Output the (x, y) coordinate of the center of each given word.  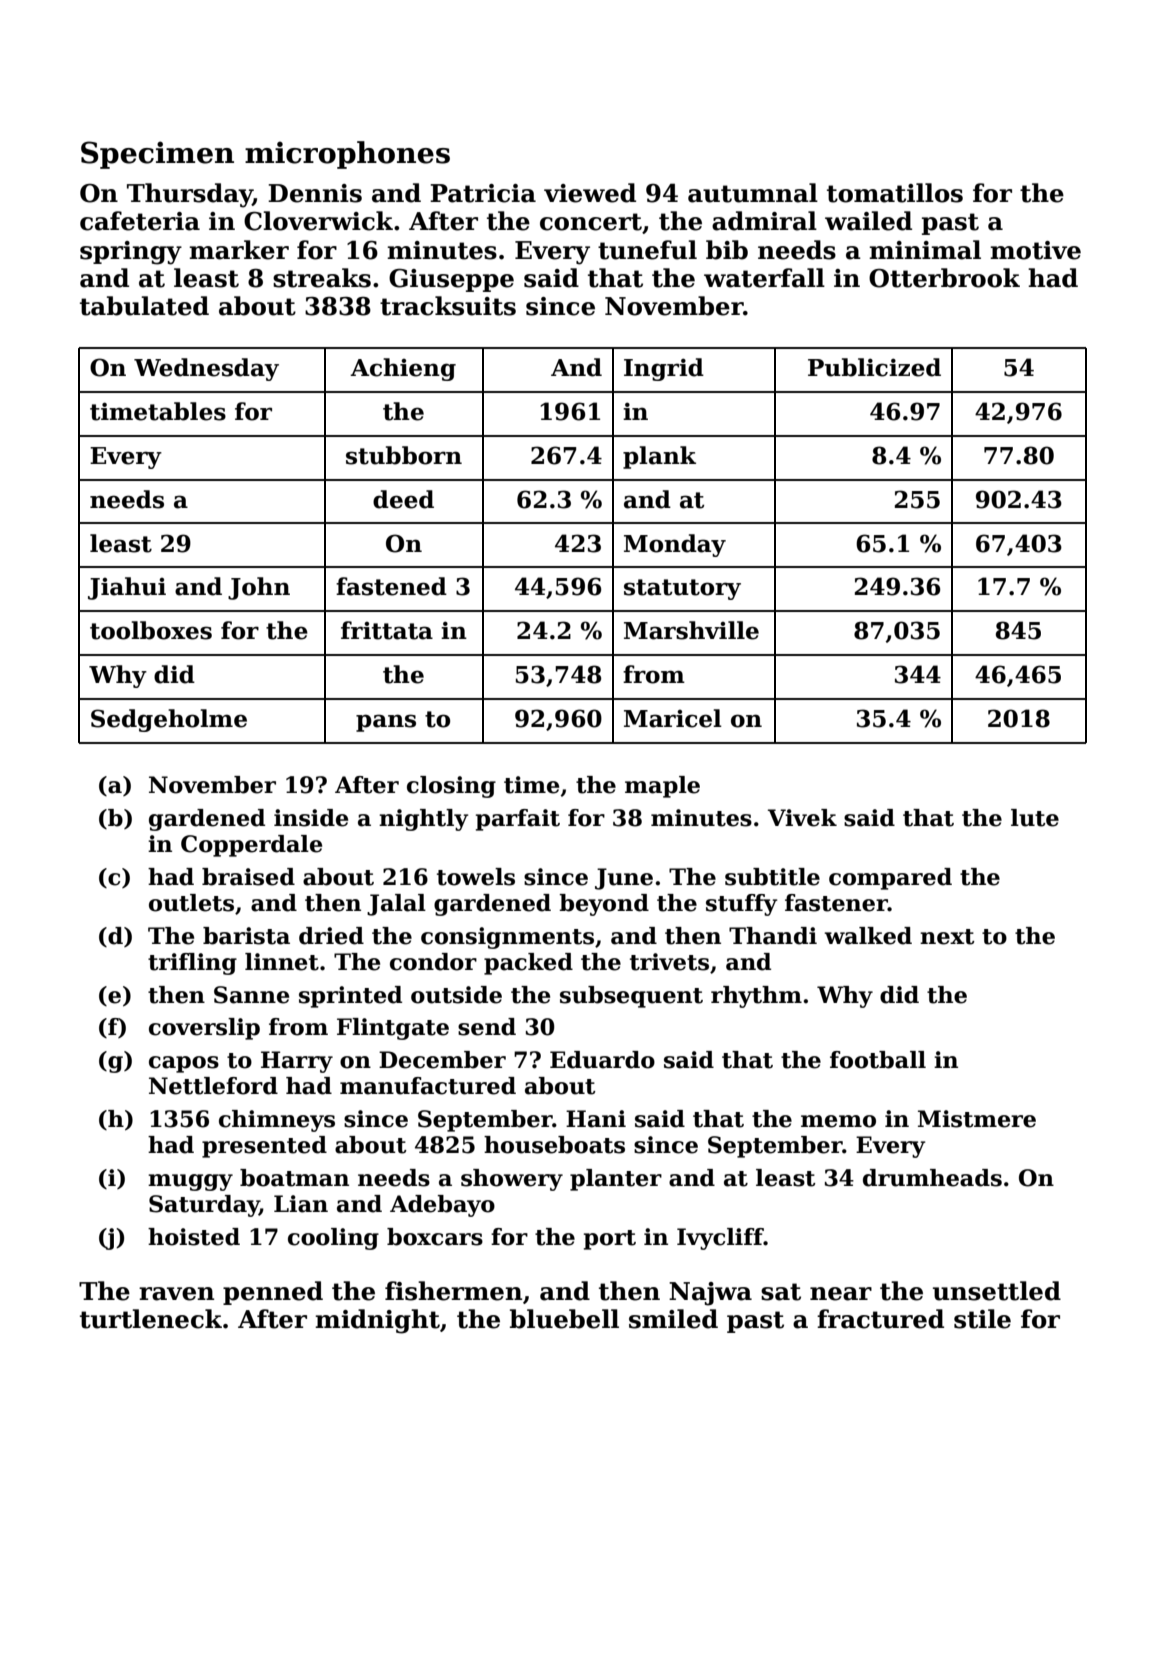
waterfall (764, 278)
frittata (387, 630)
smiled (673, 1319)
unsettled (997, 1291)
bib (727, 250)
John (259, 588)
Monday (675, 545)
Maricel (673, 718)
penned (273, 1293)
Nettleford (213, 1086)
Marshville (691, 630)
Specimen (157, 155)
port (610, 1240)
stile (982, 1319)
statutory (682, 589)
